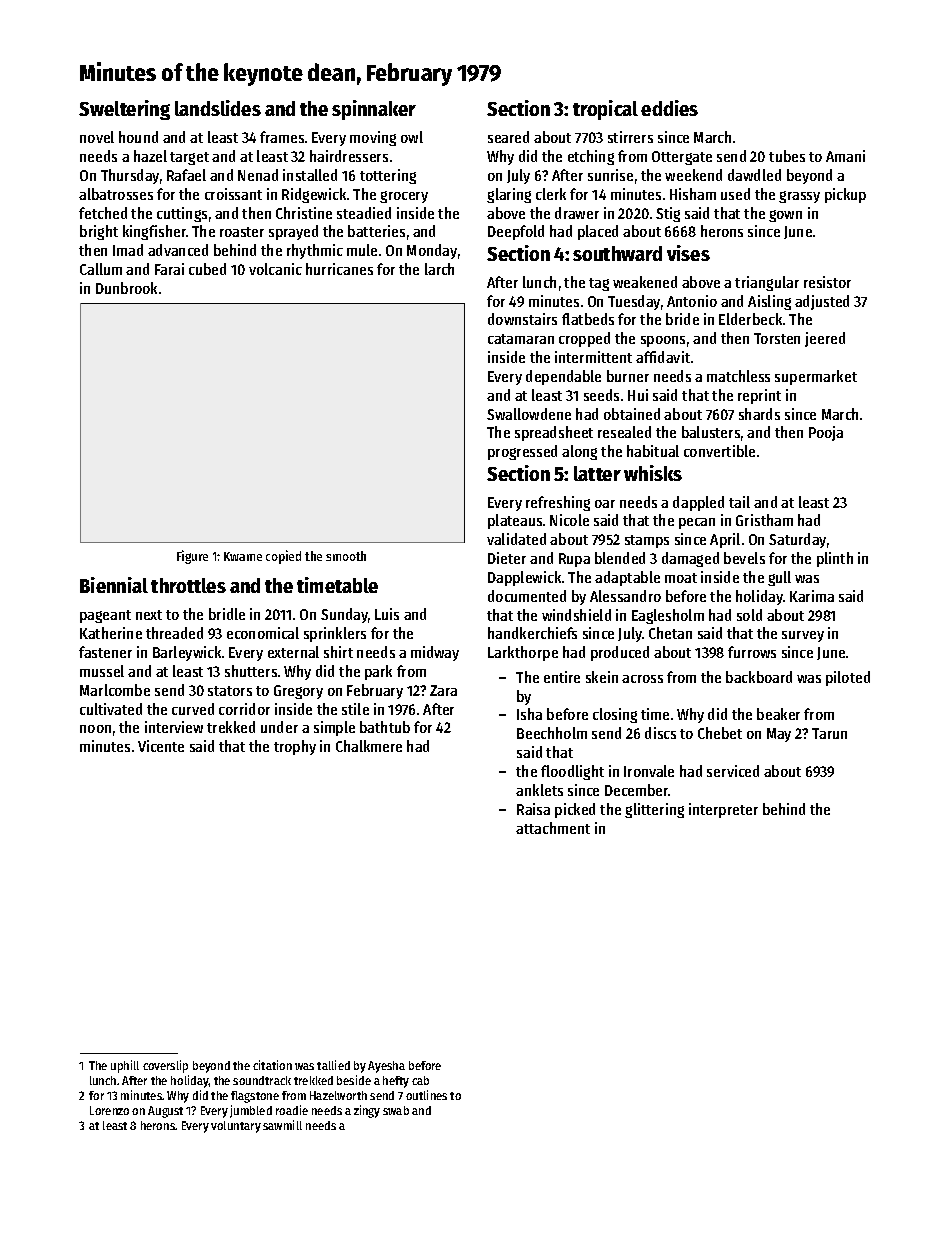 The image size is (952, 1233). Describe the element at coordinates (529, 414) in the screenshot. I see `Swallowdene` at that location.
